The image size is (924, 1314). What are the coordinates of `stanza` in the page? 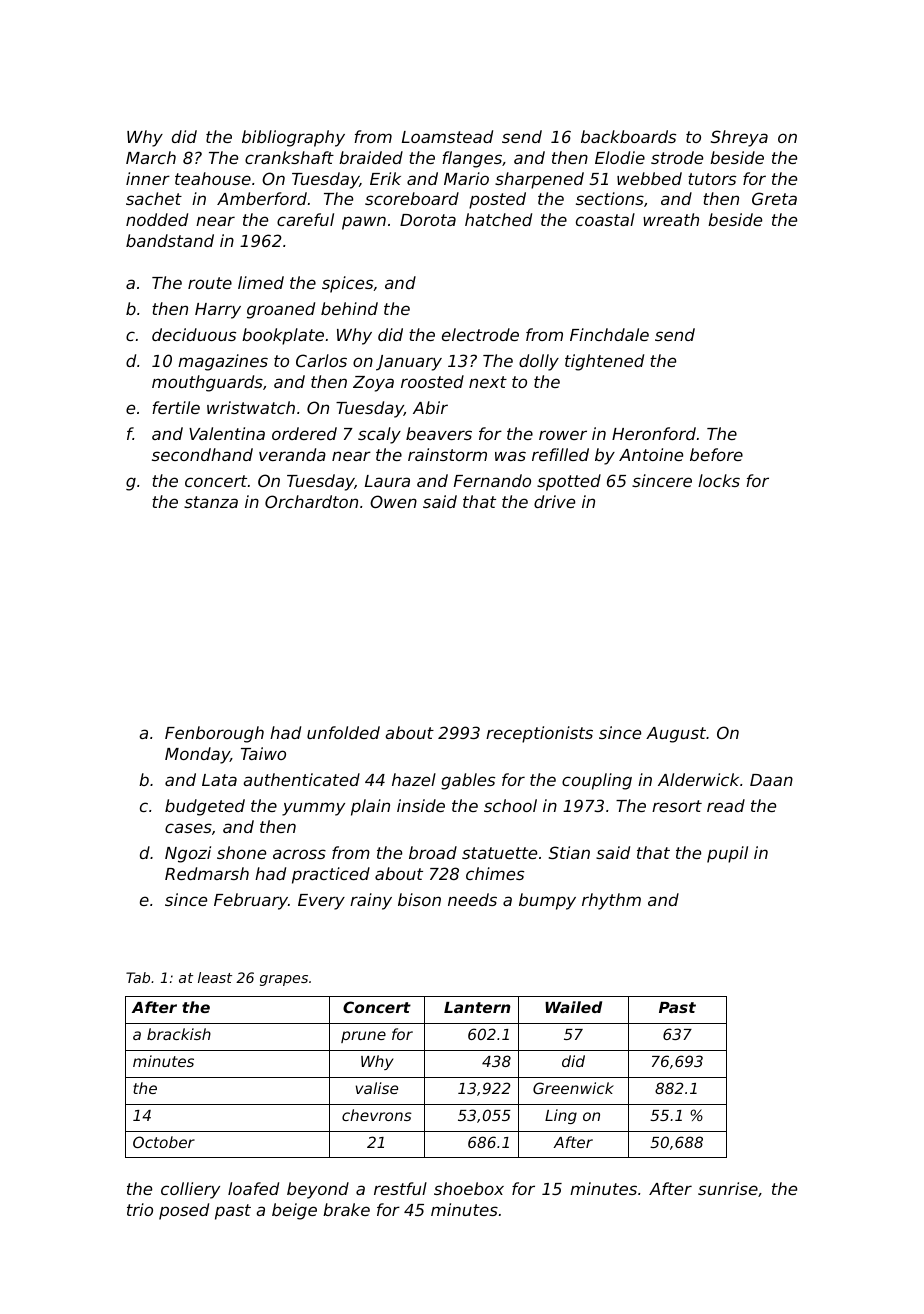 It's located at (211, 502).
